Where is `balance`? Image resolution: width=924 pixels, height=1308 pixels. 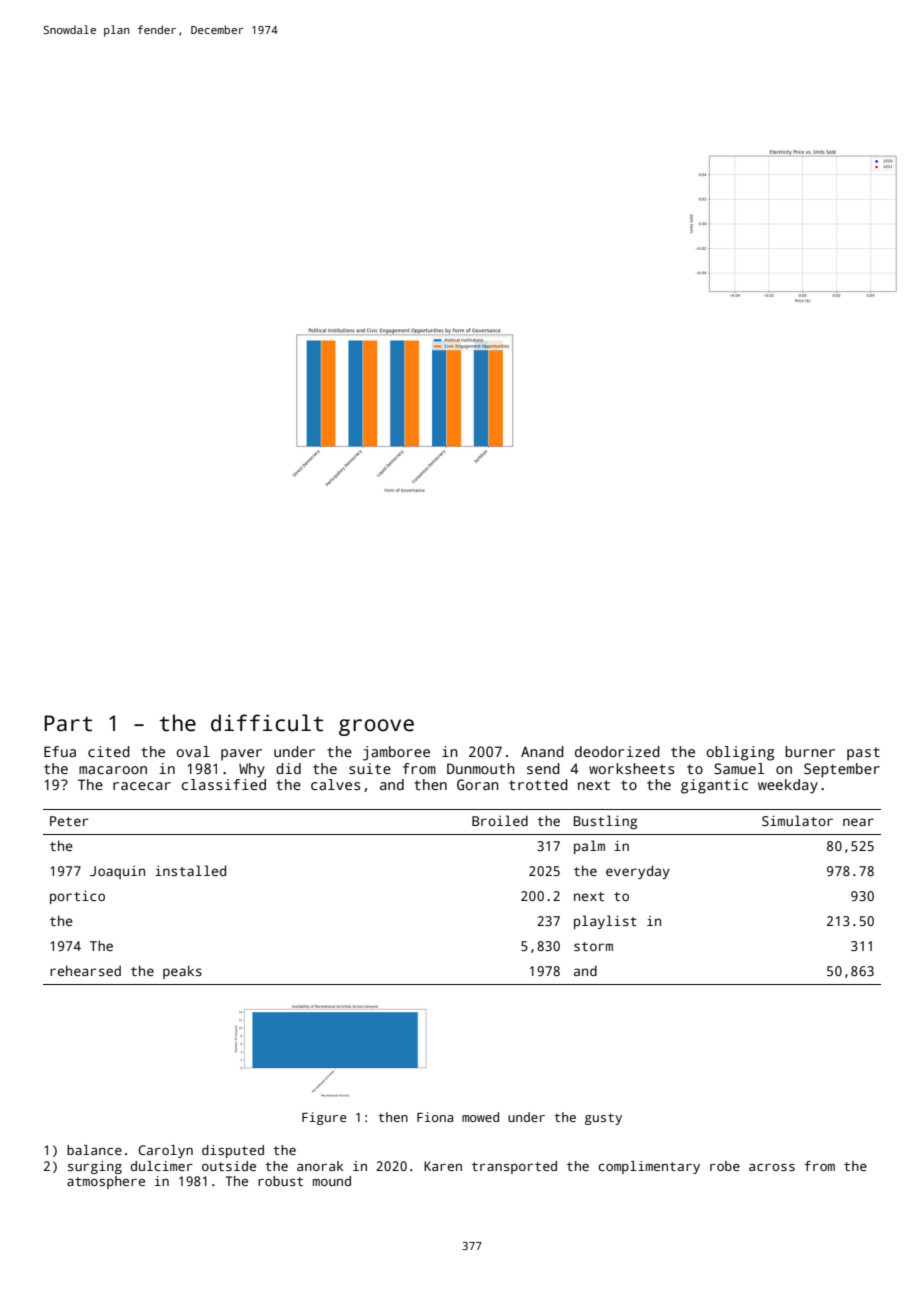
balance is located at coordinates (94, 1150).
